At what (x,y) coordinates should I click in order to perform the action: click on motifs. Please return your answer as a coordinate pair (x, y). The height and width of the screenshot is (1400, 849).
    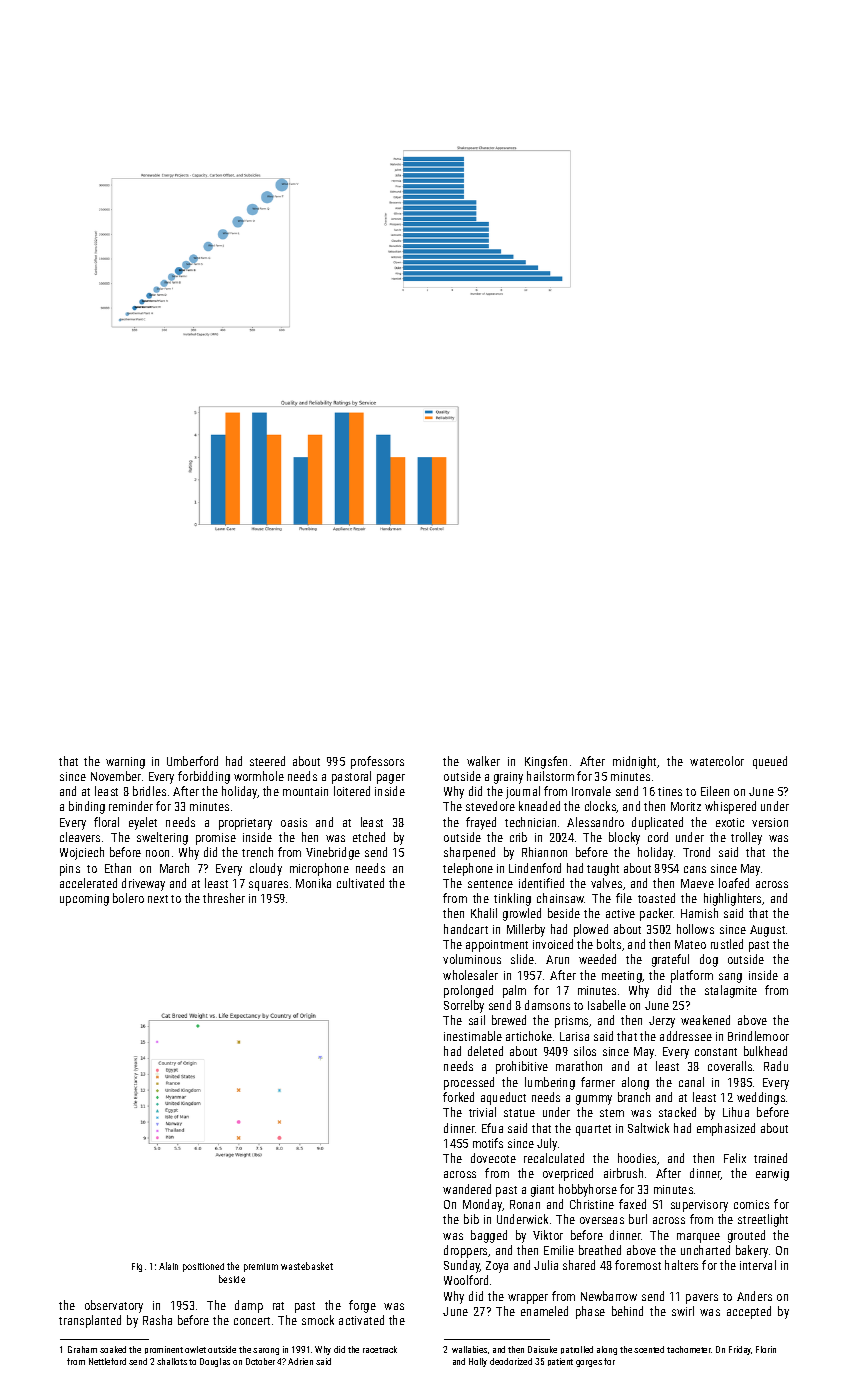
    Looking at the image, I should click on (488, 1143).
